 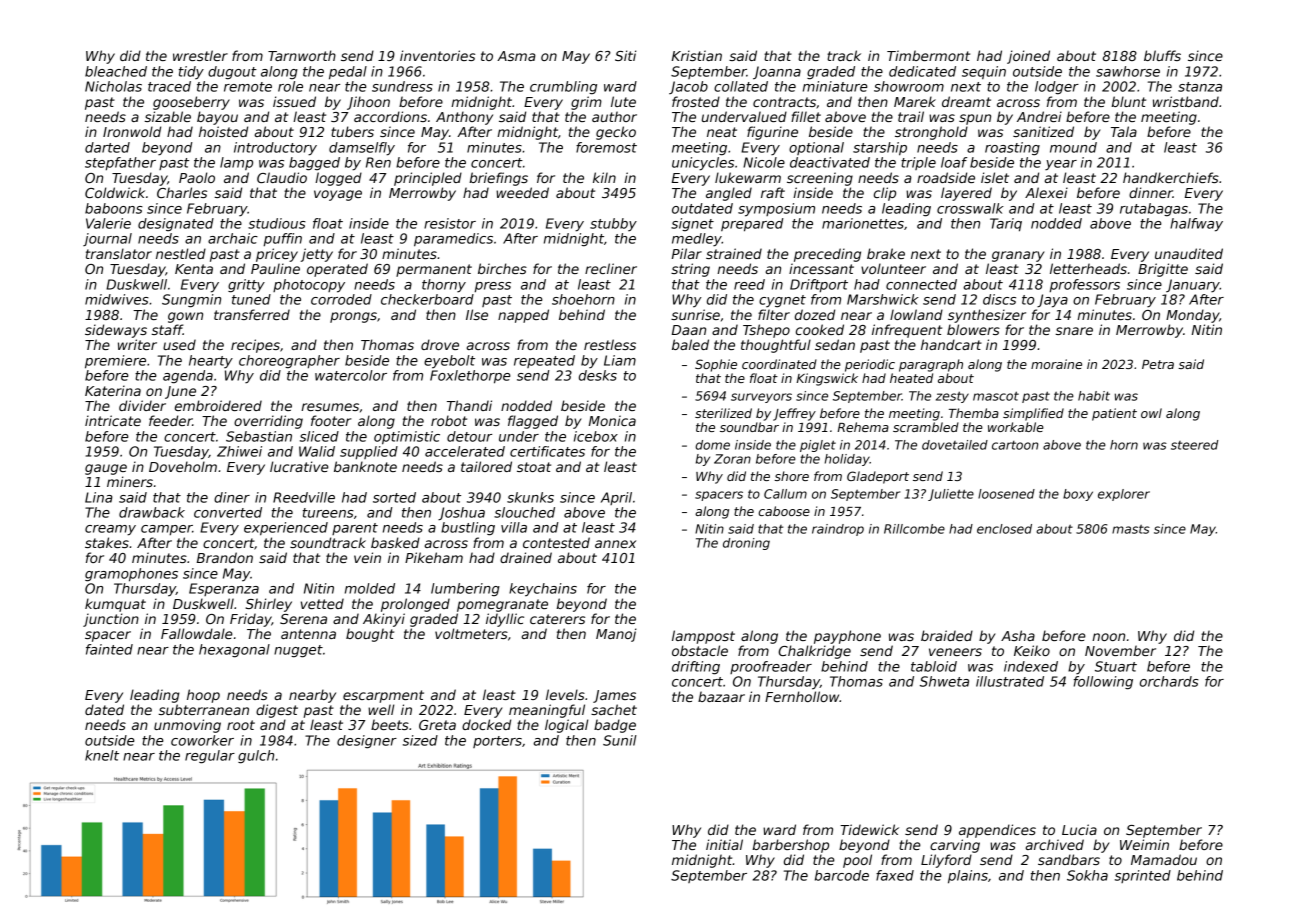 I want to click on Shirley, so click(x=268, y=605).
